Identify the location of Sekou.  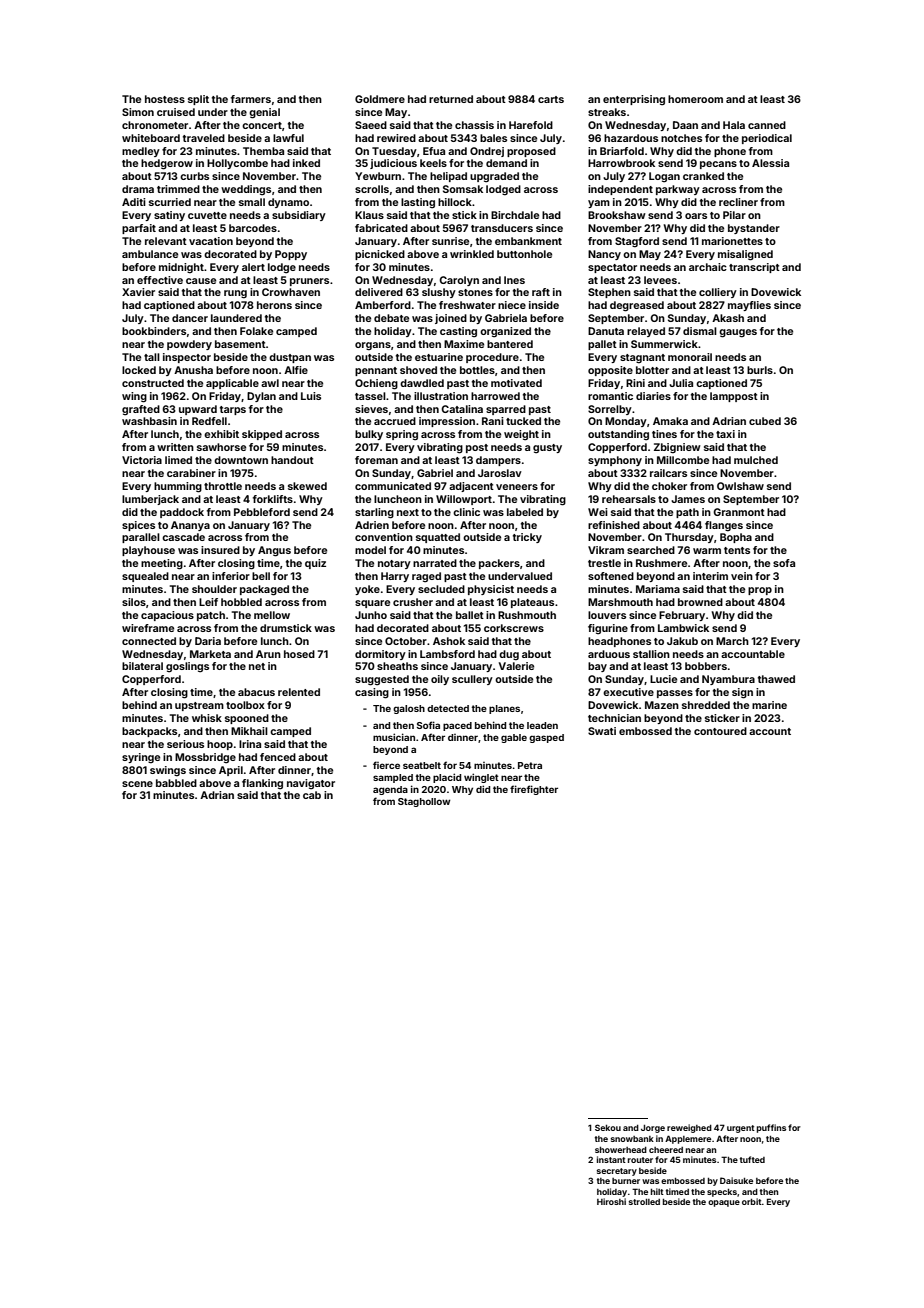
(608, 1127).
